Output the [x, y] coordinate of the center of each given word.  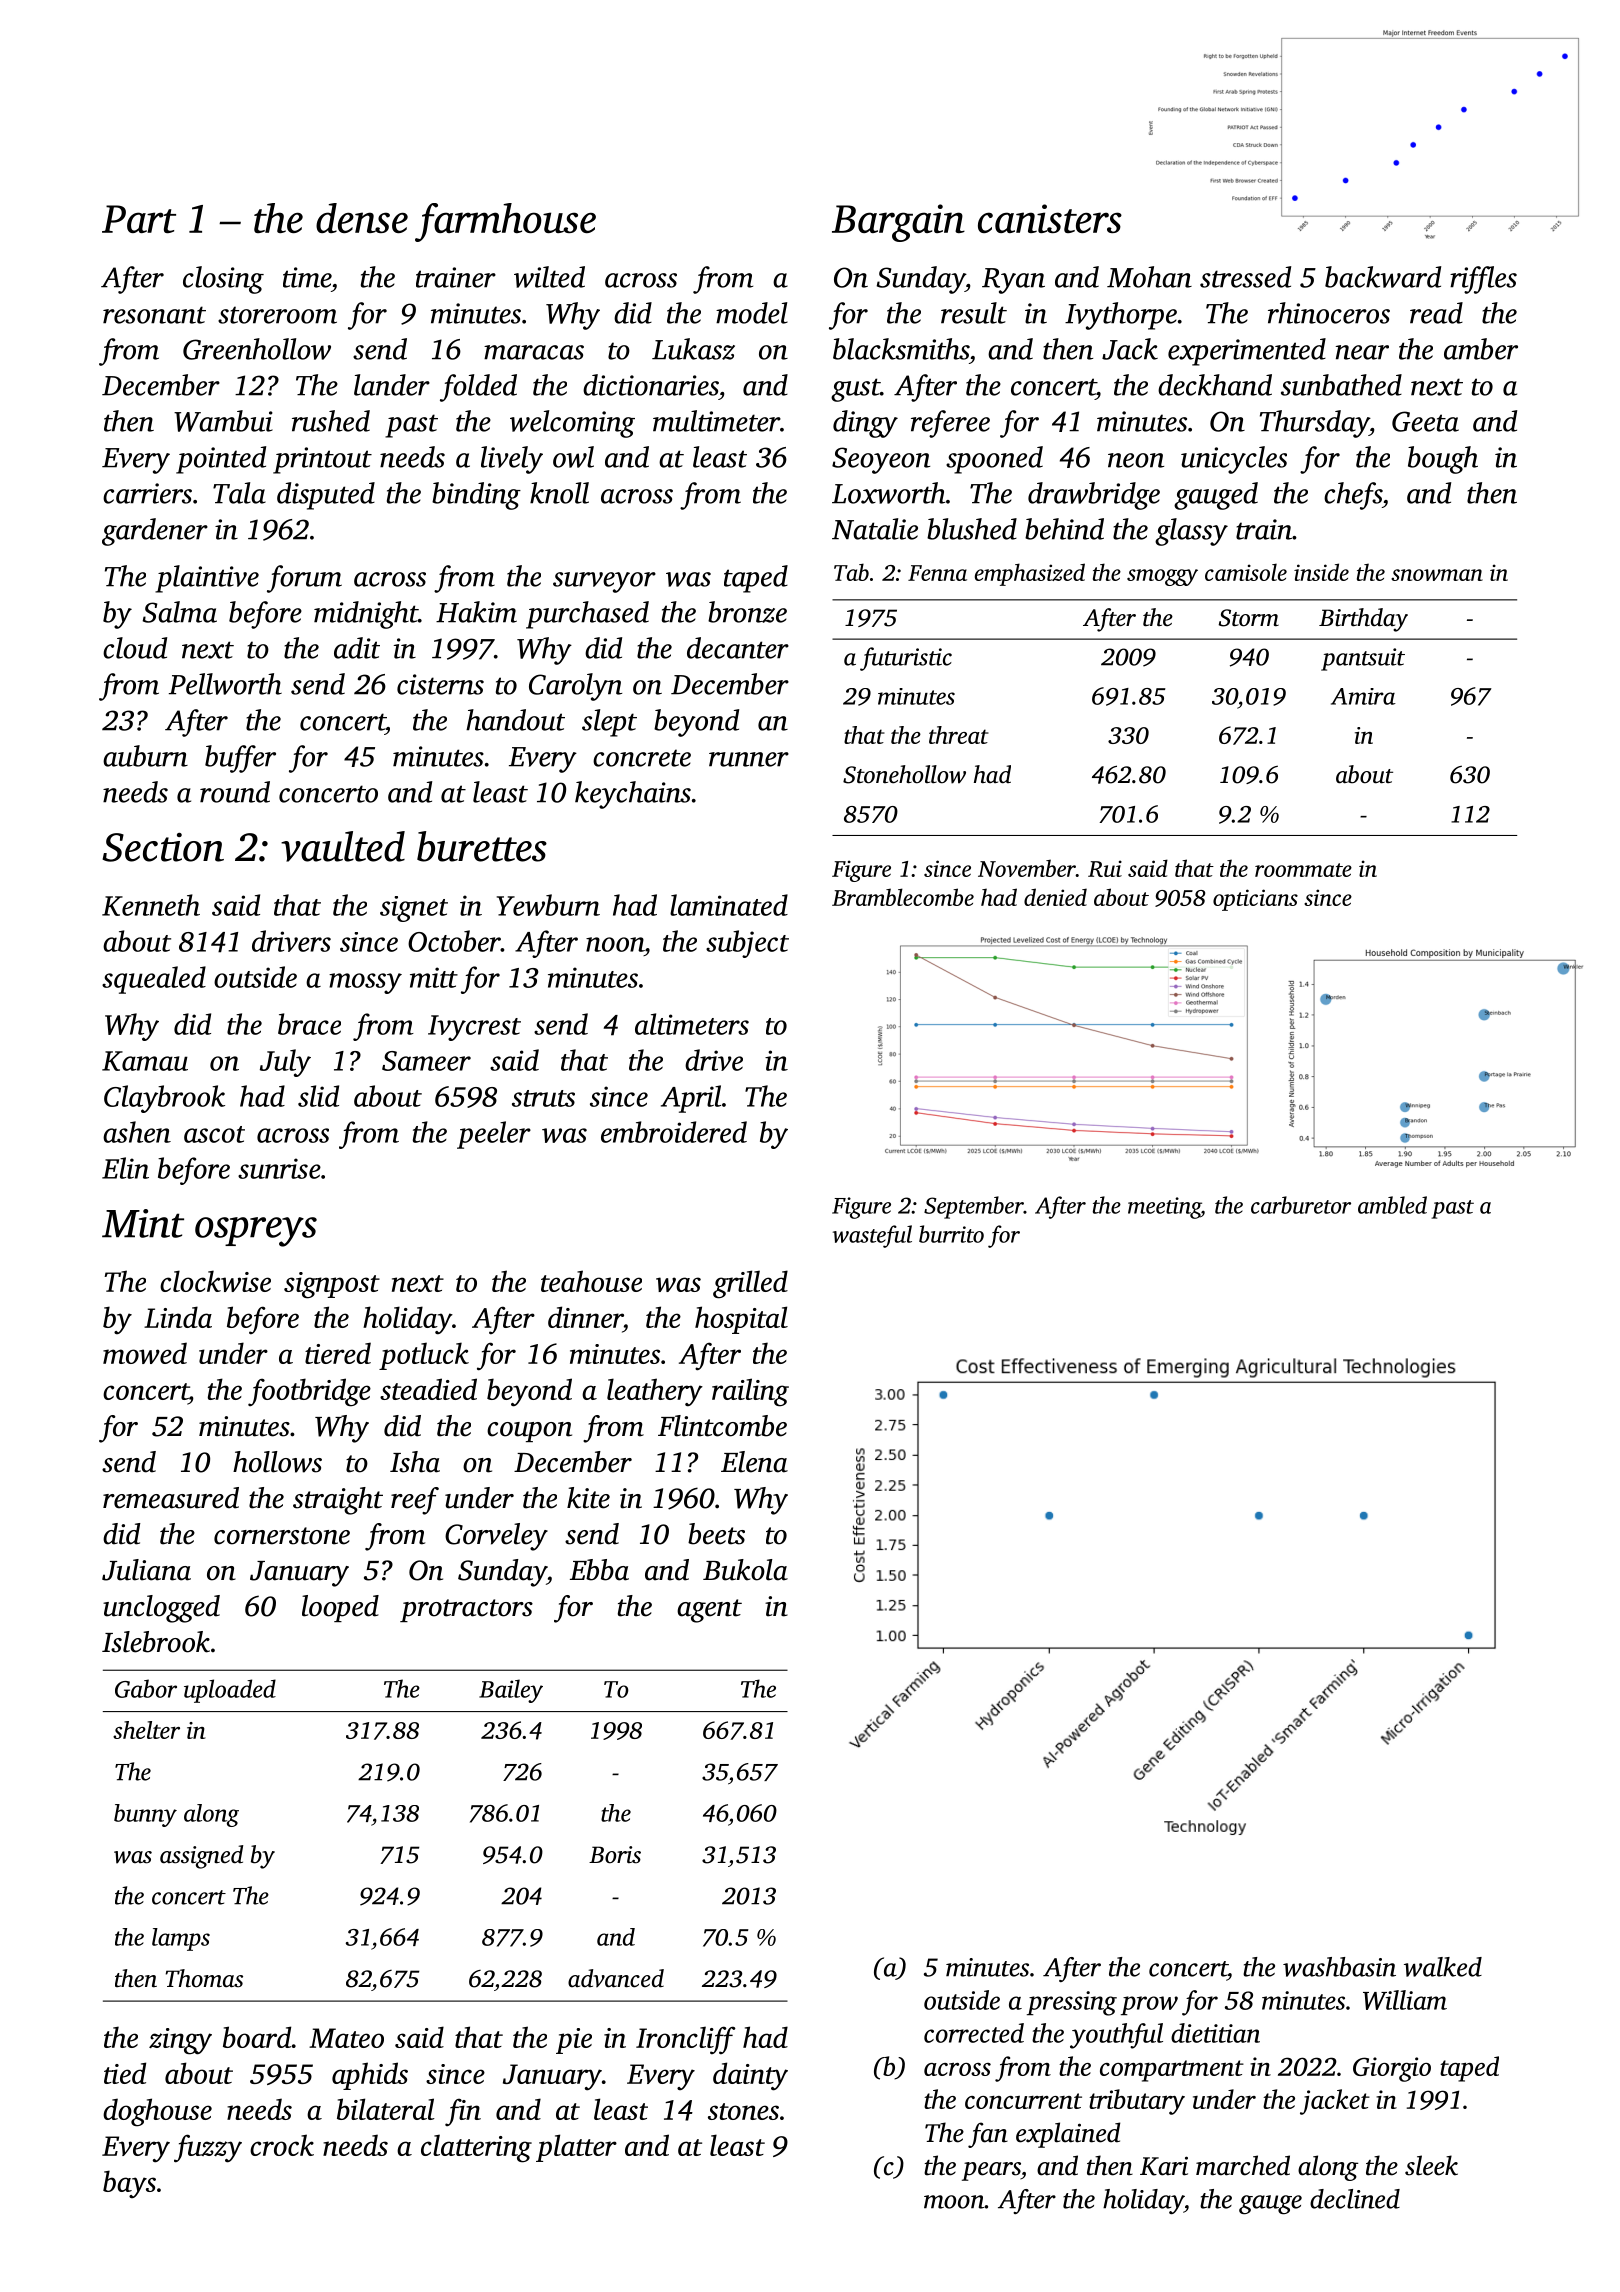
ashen [137, 1132]
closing [223, 280]
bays [129, 2184]
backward [1383, 277]
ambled [1392, 1205]
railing [750, 1392]
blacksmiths [901, 349]
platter [576, 2148]
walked [1443, 1967]
